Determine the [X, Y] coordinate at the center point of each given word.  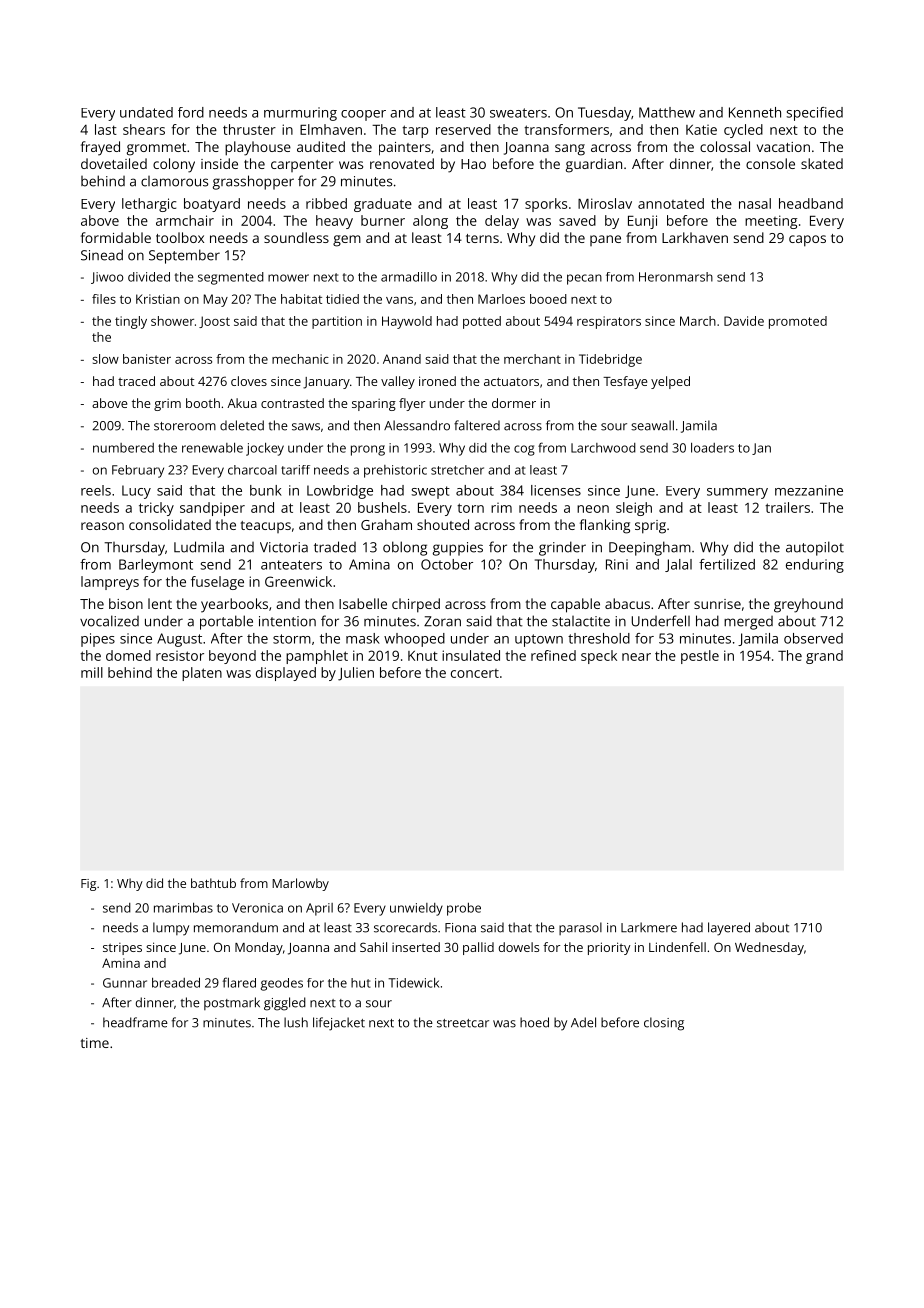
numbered [123, 448]
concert [475, 673]
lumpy [171, 929]
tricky [156, 509]
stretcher [457, 470]
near [636, 657]
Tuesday [604, 114]
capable [575, 605]
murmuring [300, 114]
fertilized [727, 564]
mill [92, 672]
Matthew [667, 112]
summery [737, 493]
